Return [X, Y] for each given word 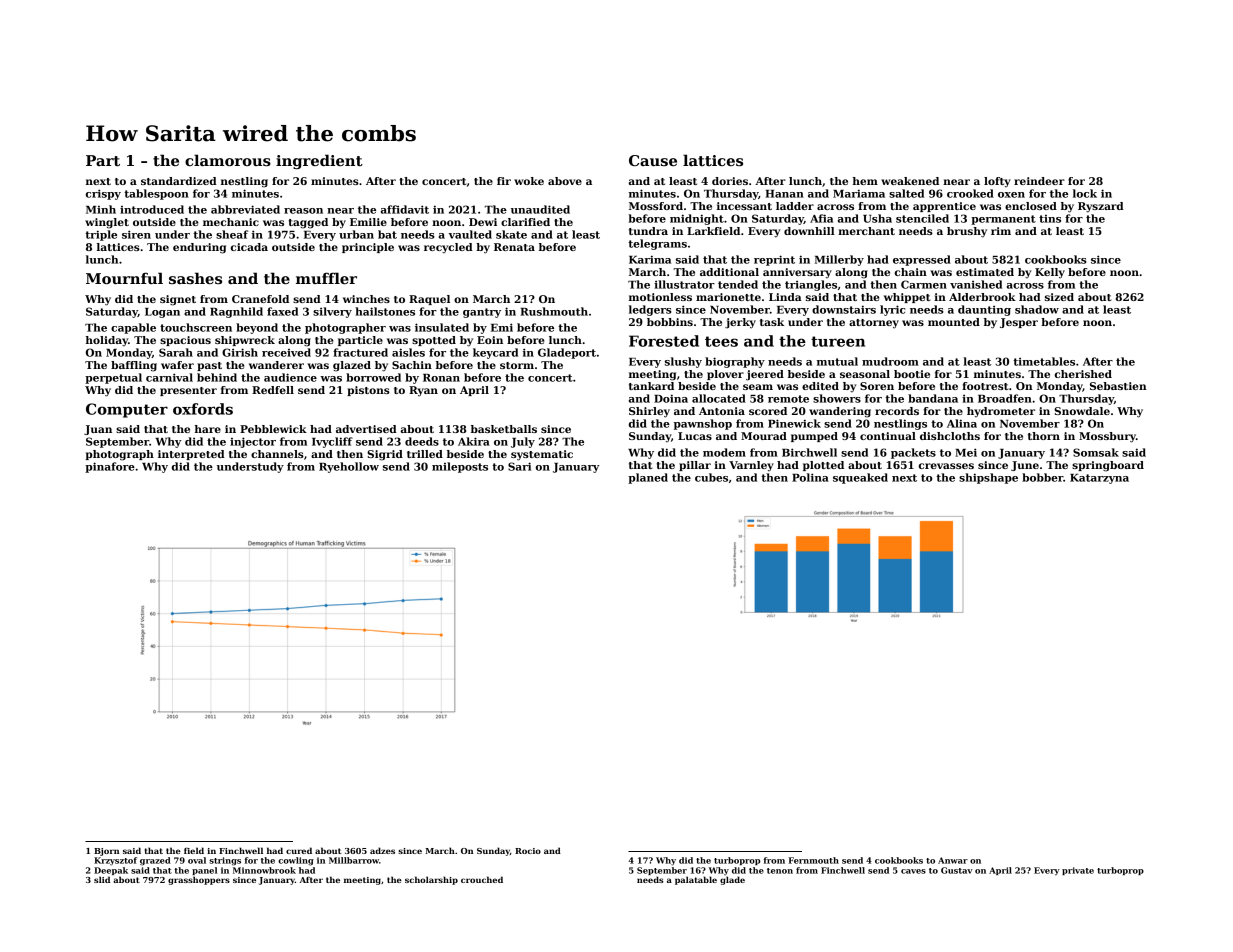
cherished [1083, 374]
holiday [107, 341]
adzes [382, 850]
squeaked [860, 478]
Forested [664, 341]
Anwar [953, 860]
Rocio [528, 851]
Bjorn [106, 852]
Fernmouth [814, 860]
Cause [653, 160]
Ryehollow [349, 467]
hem [865, 181]
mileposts [460, 467]
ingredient [319, 161]
